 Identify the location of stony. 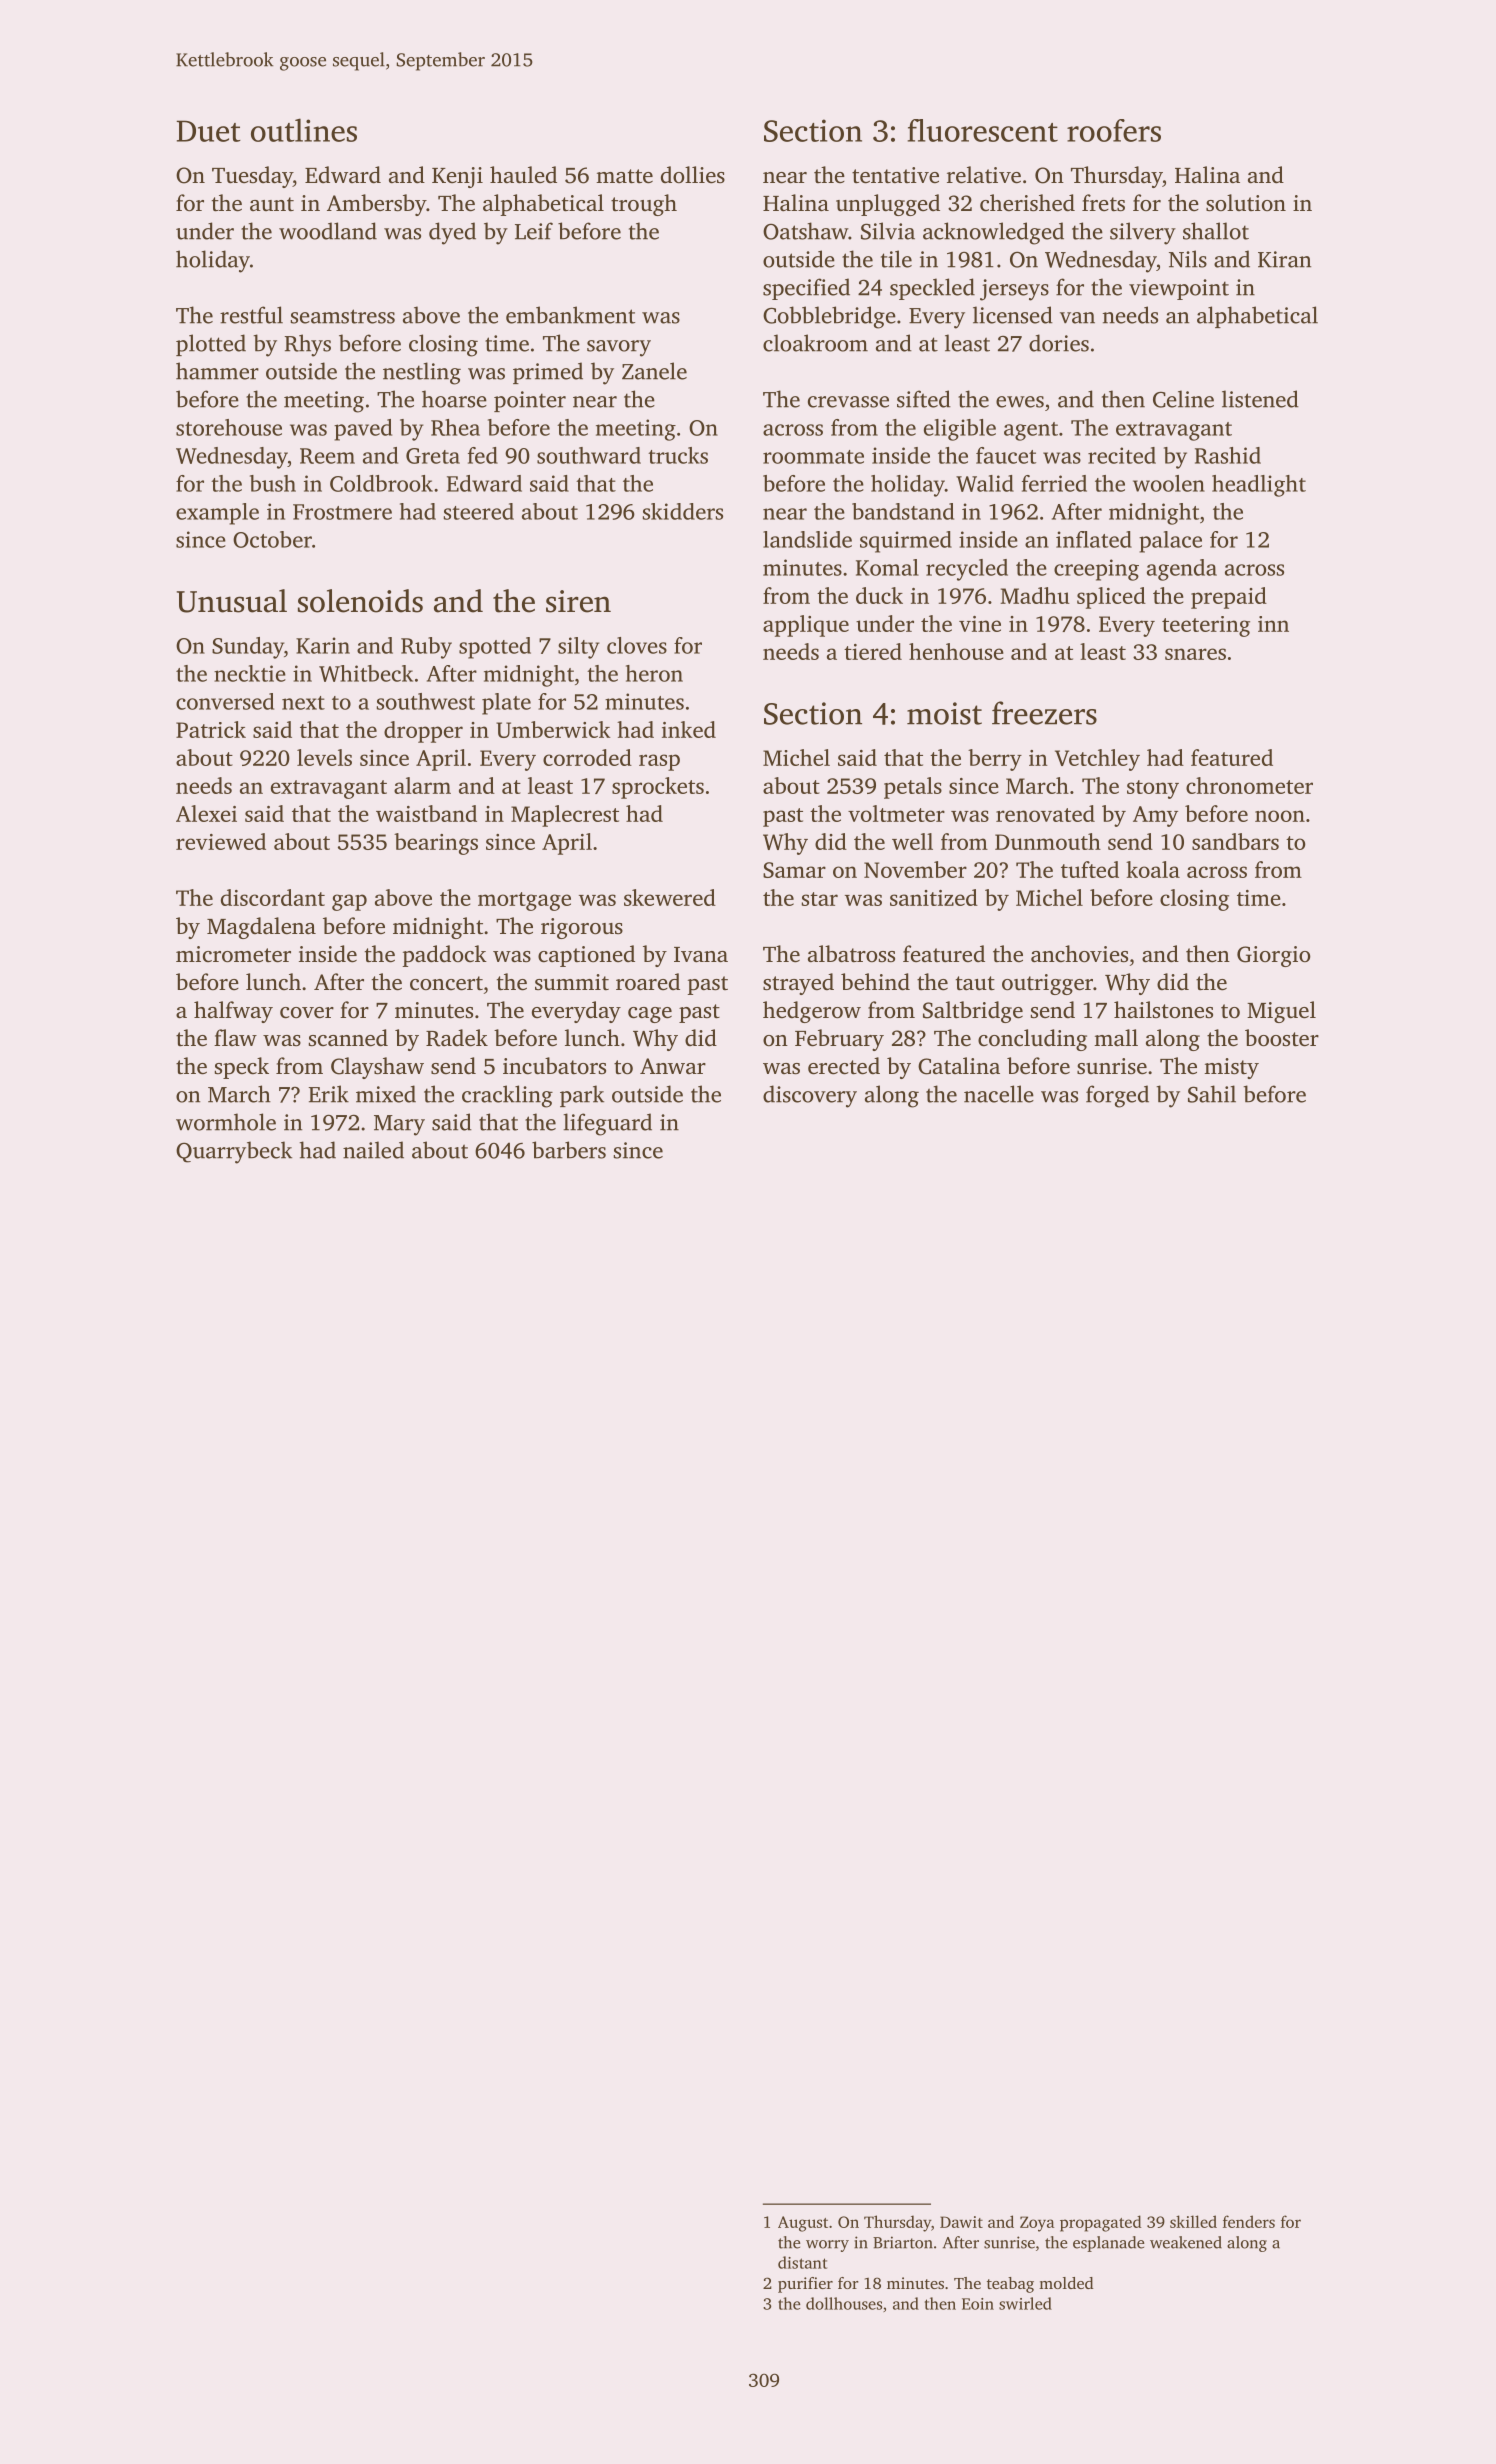
(1153, 789).
